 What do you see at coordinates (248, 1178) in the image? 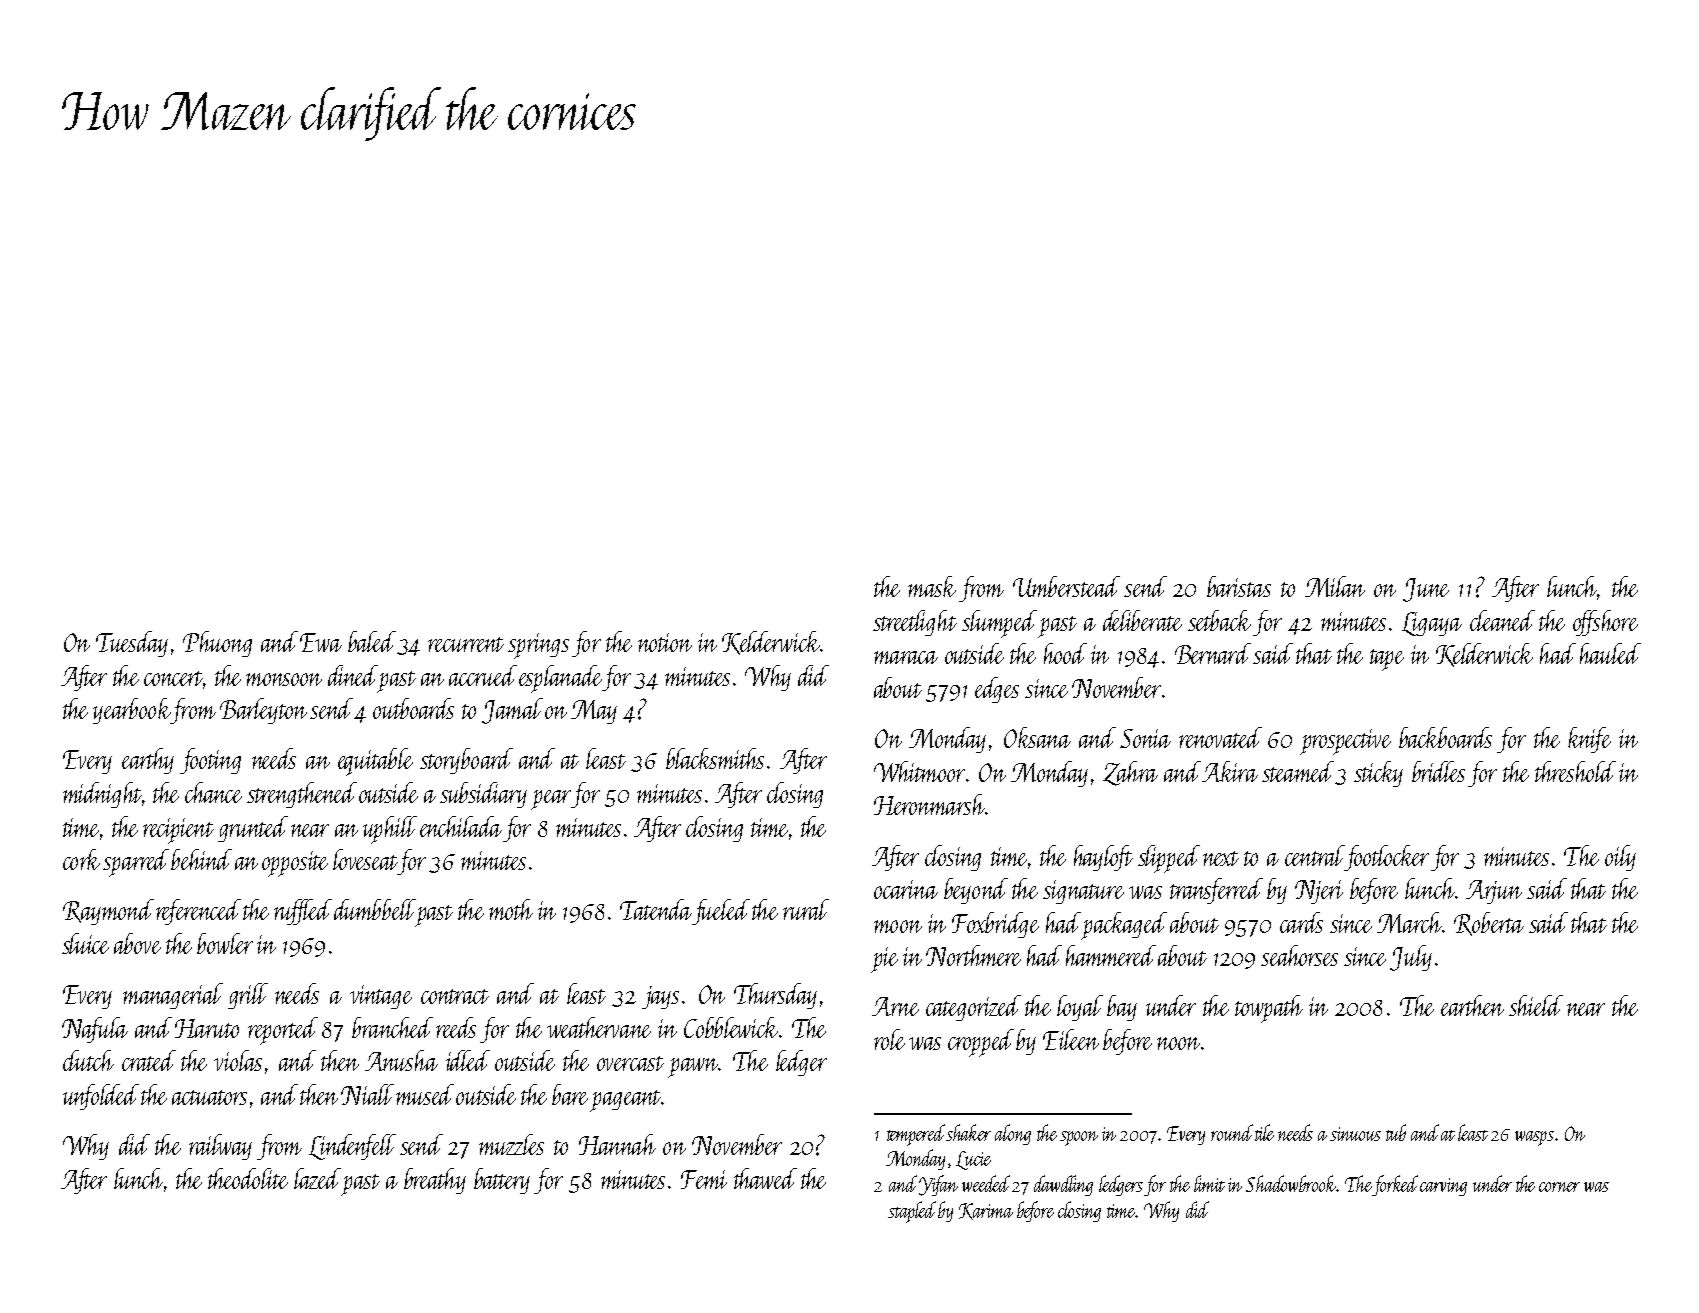
I see `theodolite` at bounding box center [248, 1178].
